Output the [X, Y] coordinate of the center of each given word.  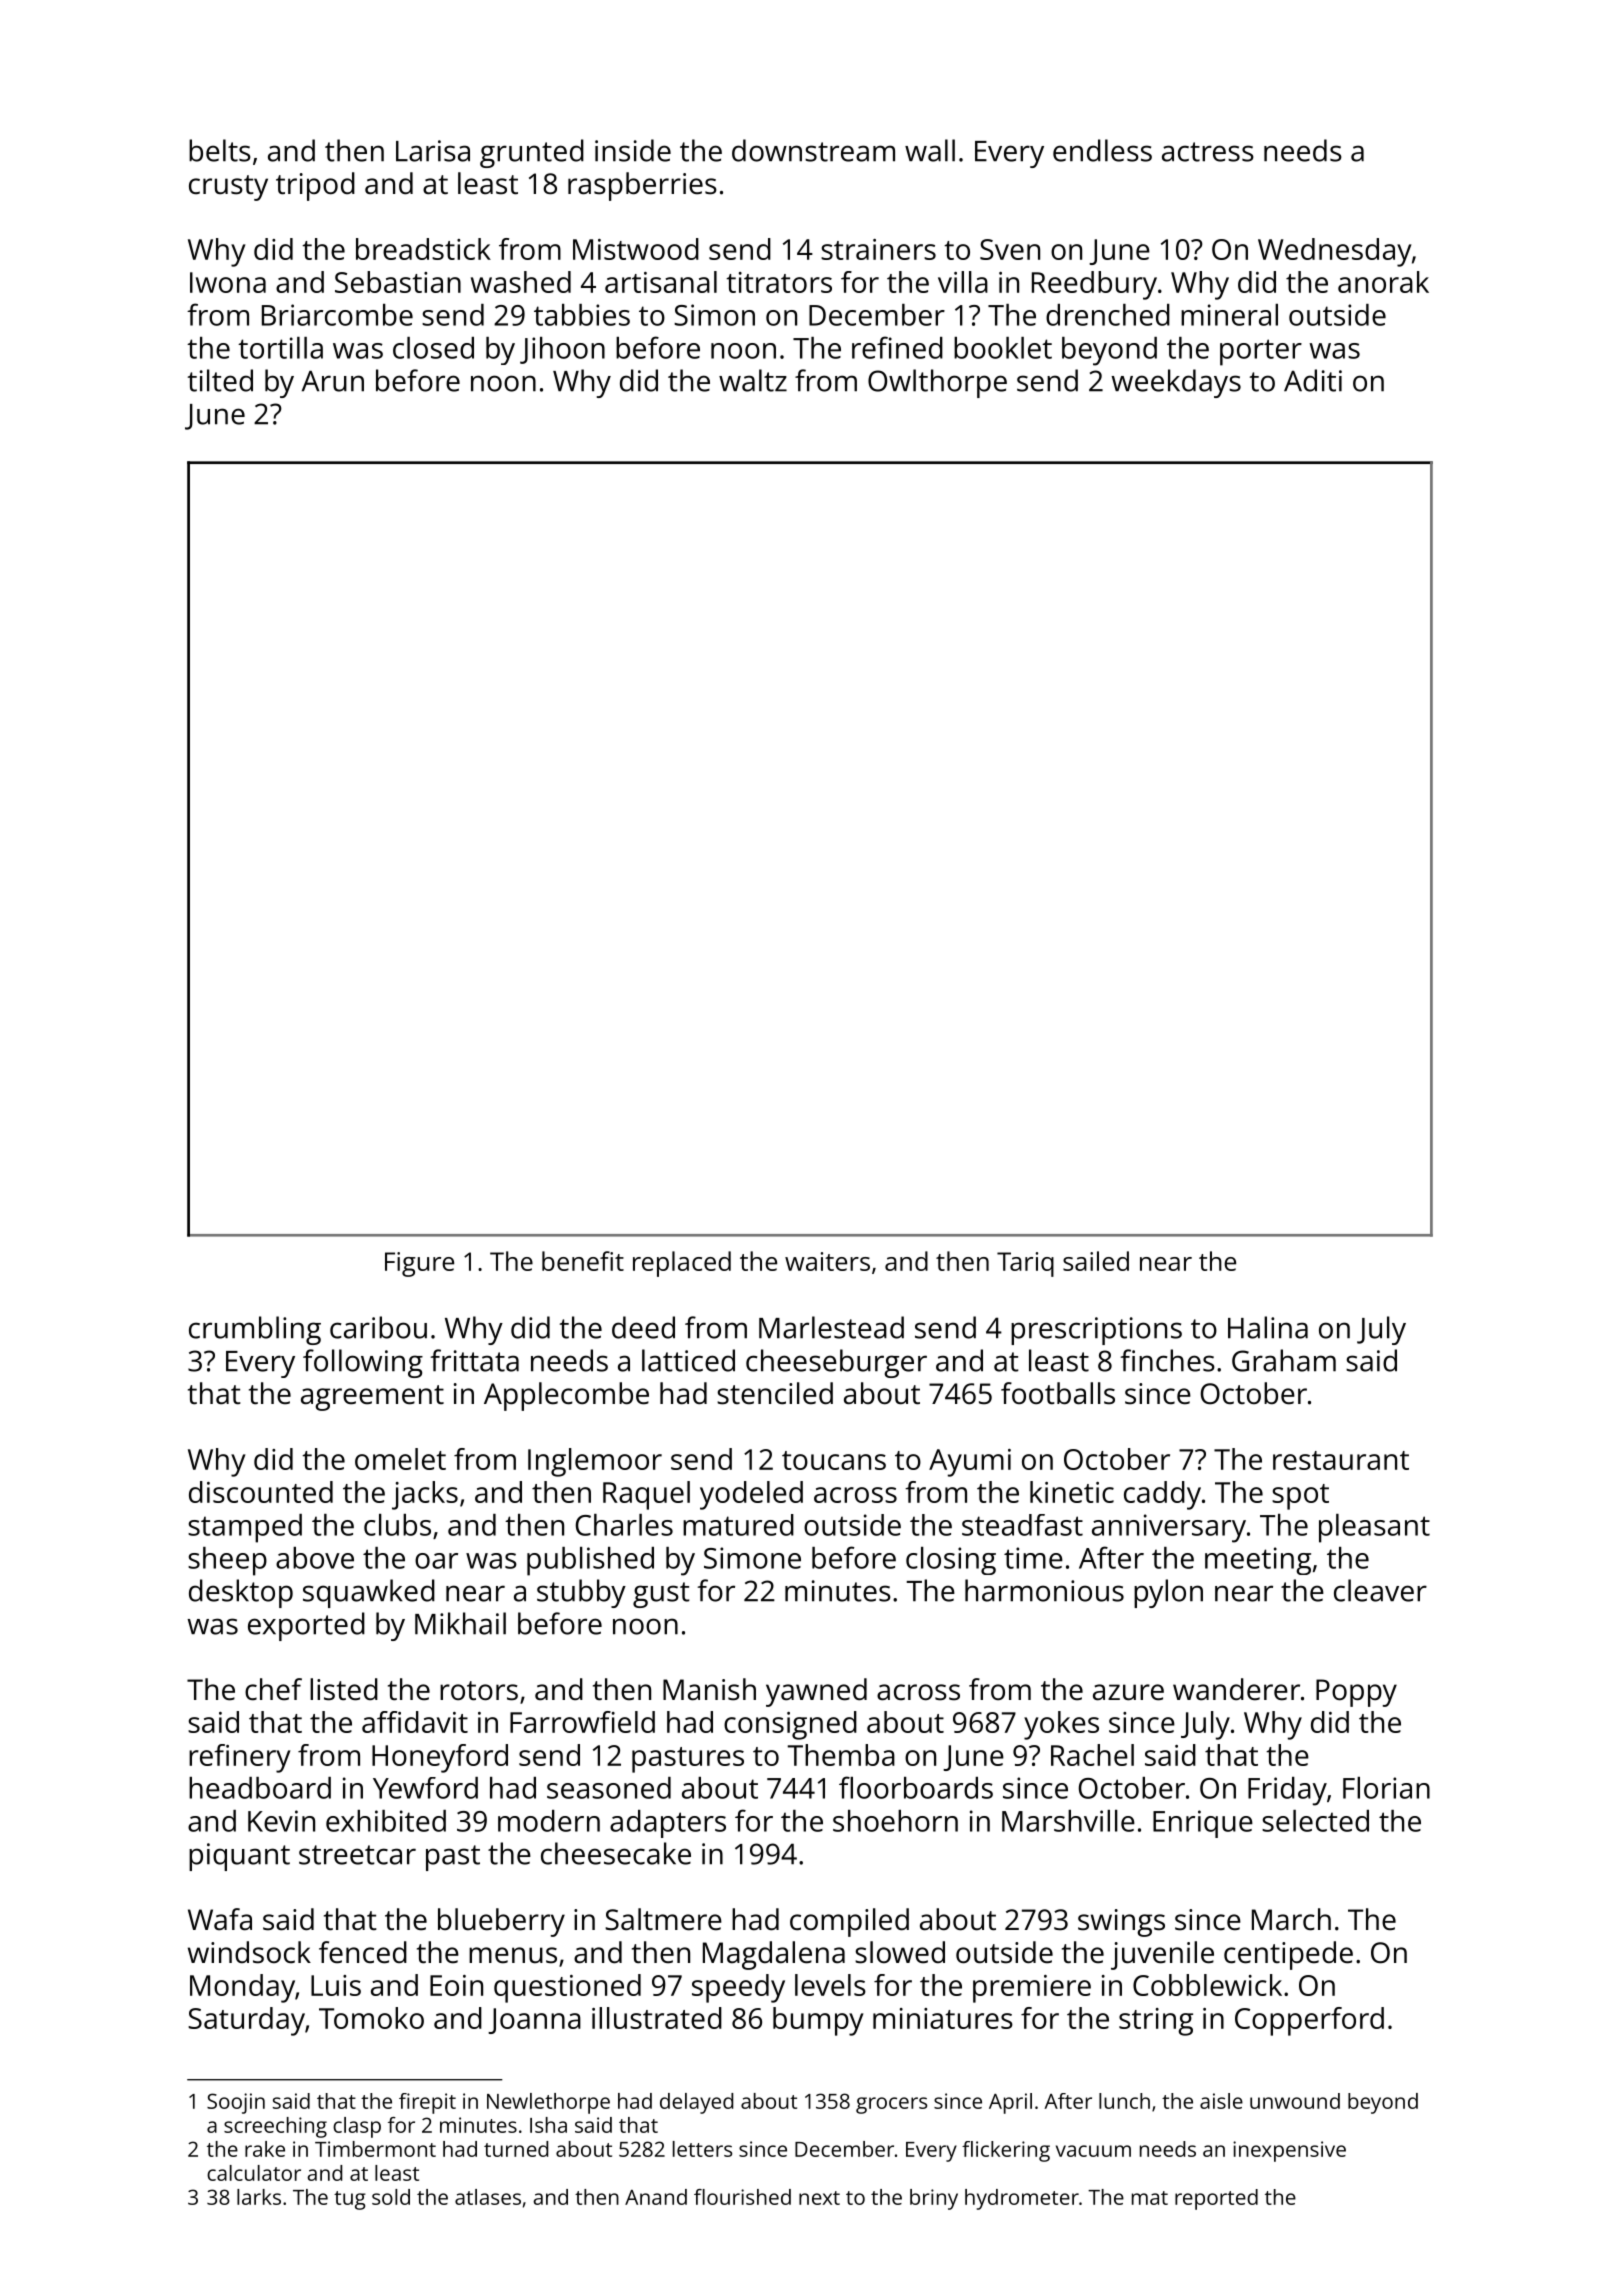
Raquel [646, 1495]
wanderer [1236, 1689]
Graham [1284, 1360]
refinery [239, 1758]
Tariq [1025, 1264]
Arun [333, 381]
